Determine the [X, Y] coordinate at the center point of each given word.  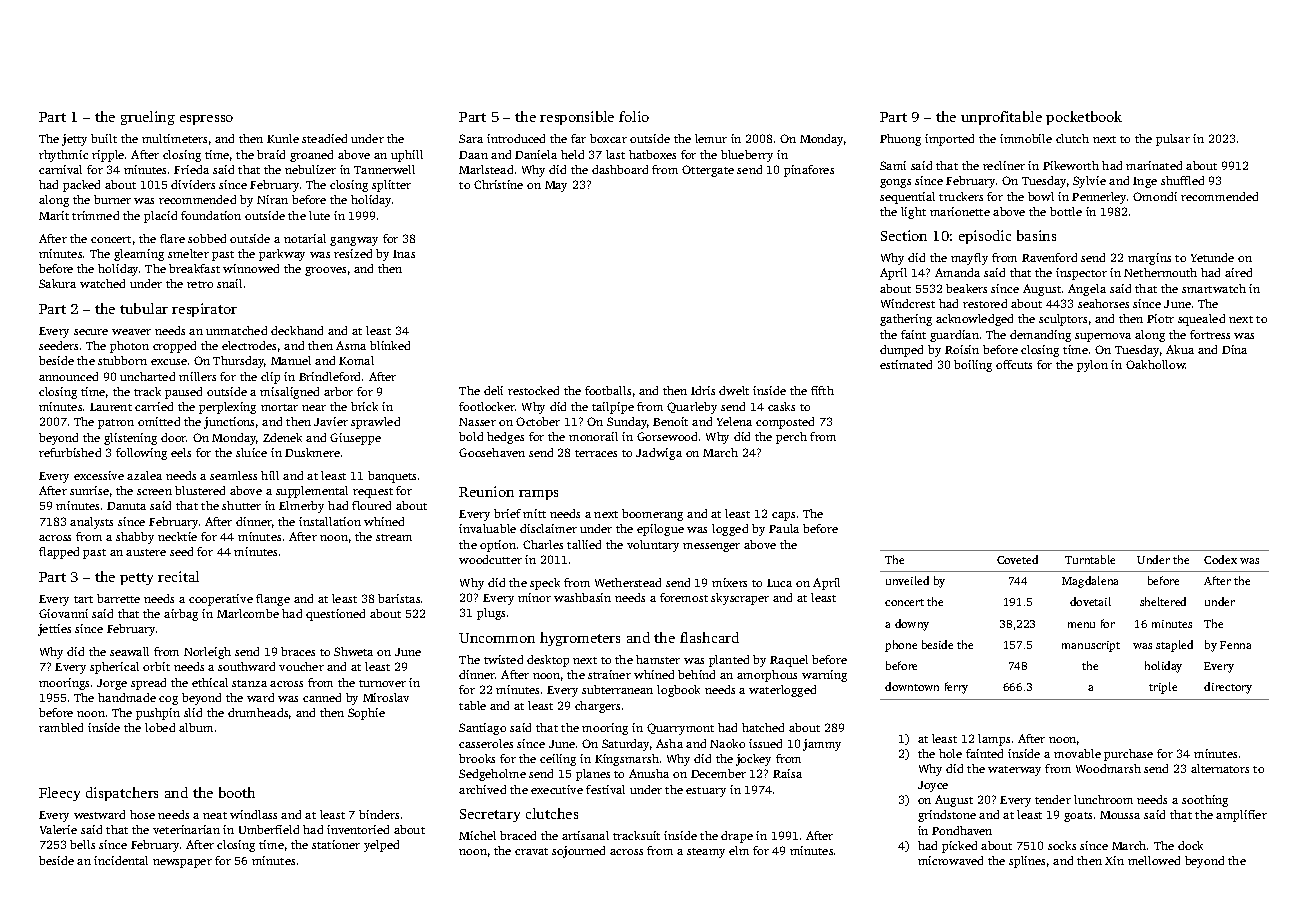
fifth [822, 390]
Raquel [789, 661]
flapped [59, 553]
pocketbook [1084, 118]
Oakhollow [1156, 364]
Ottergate [708, 171]
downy [912, 625]
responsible [577, 118]
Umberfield [269, 829]
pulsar [1173, 140]
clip [270, 378]
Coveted [1017, 559]
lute [319, 215]
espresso [206, 120]
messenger [711, 547]
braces [298, 651]
